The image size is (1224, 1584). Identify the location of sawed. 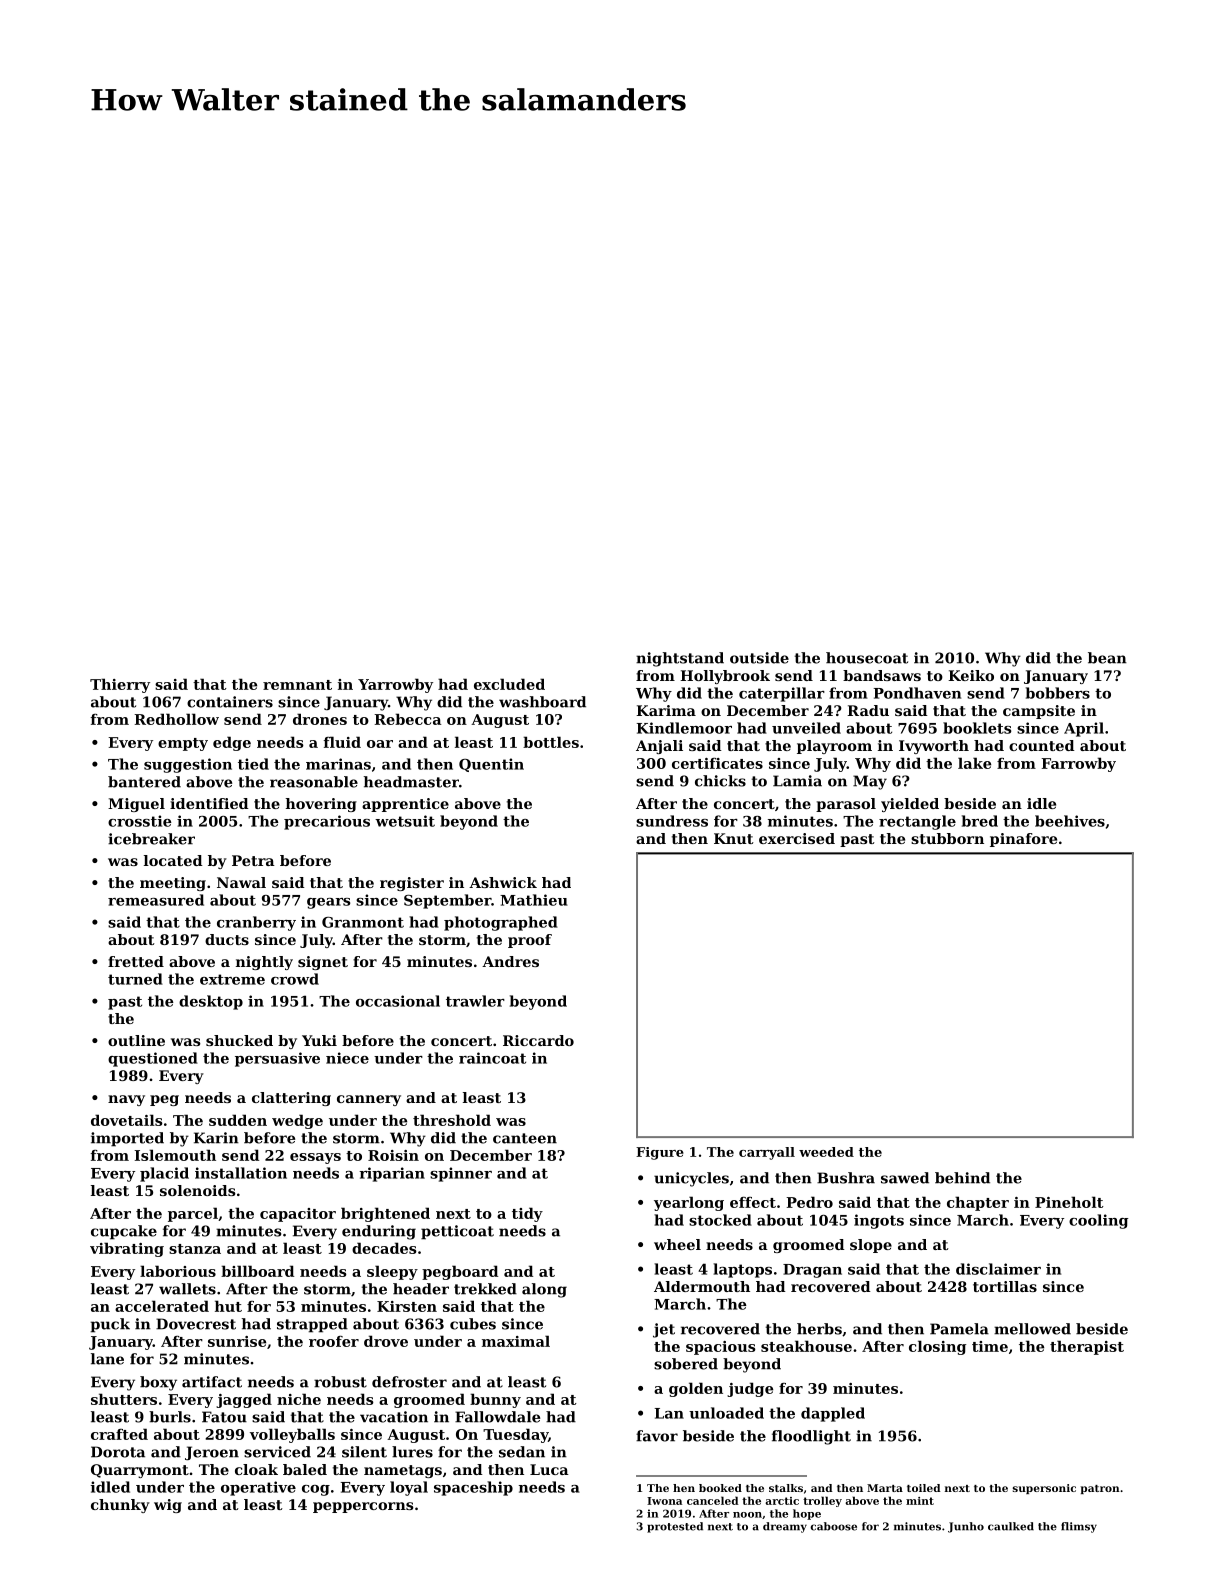
(905, 1178).
